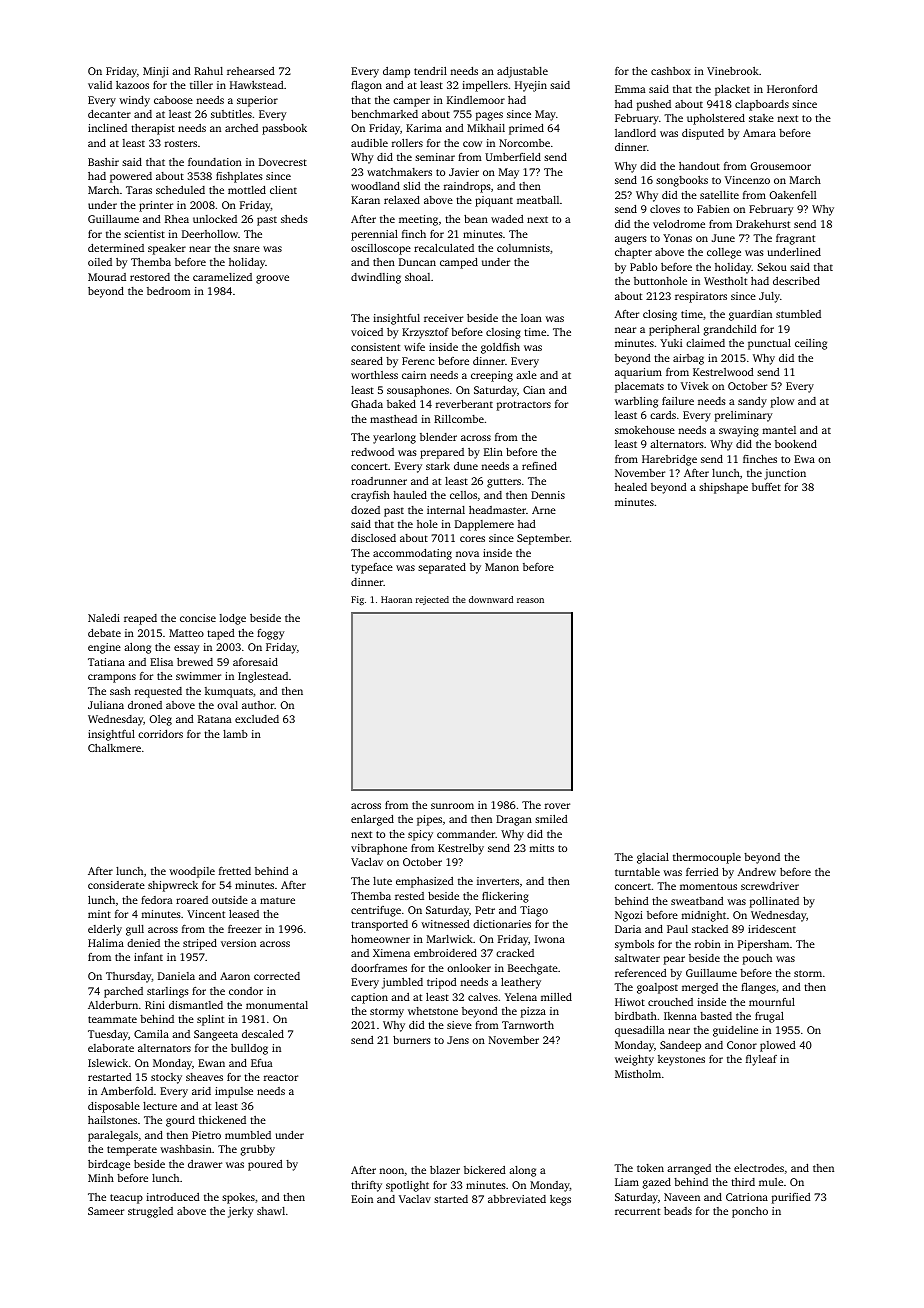 This screenshot has width=924, height=1308. Describe the element at coordinates (100, 85) in the screenshot. I see `valid` at that location.
